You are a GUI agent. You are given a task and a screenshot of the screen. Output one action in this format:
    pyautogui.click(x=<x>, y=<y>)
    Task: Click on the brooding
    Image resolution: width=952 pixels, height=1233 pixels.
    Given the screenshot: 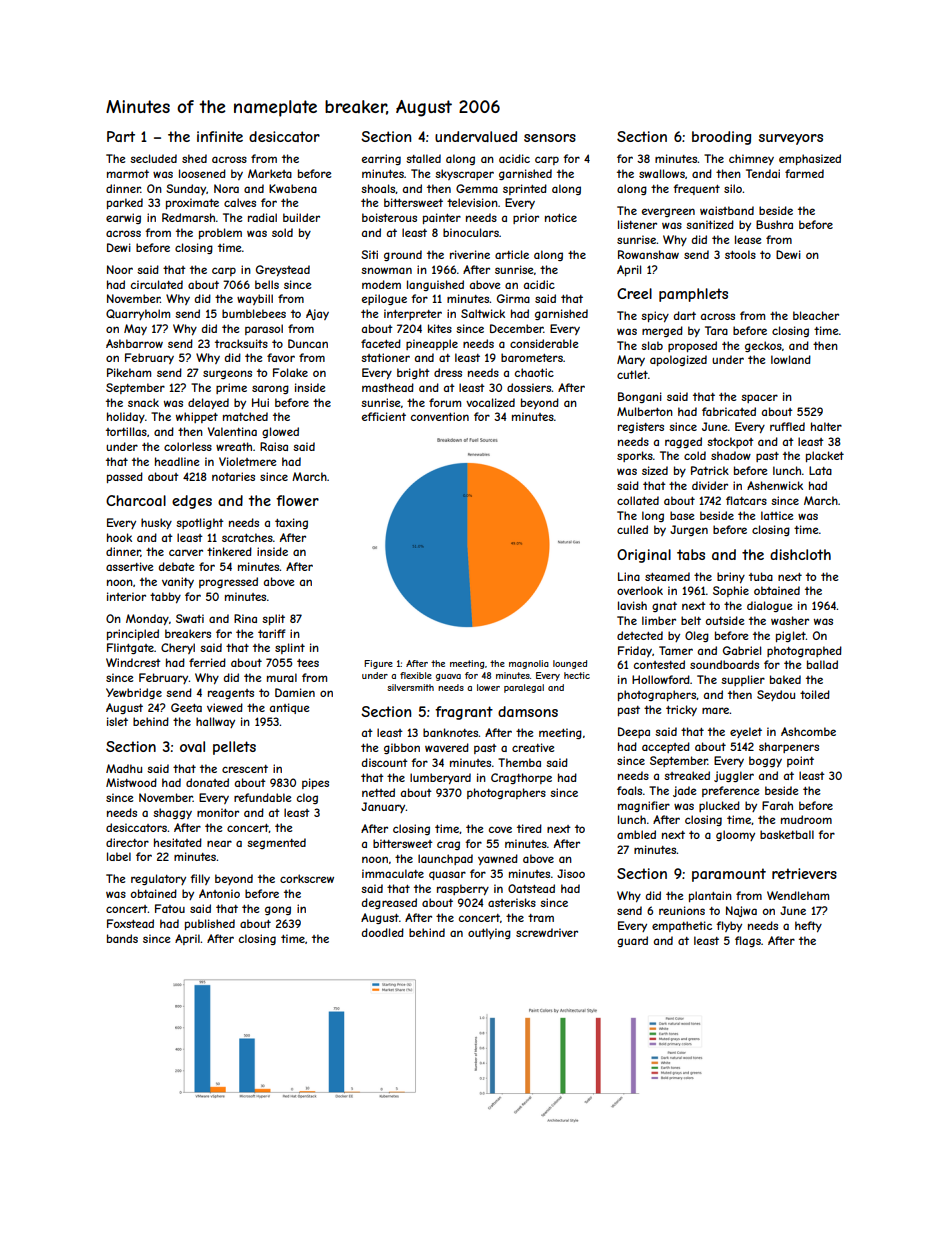 What is the action you would take?
    pyautogui.click(x=721, y=138)
